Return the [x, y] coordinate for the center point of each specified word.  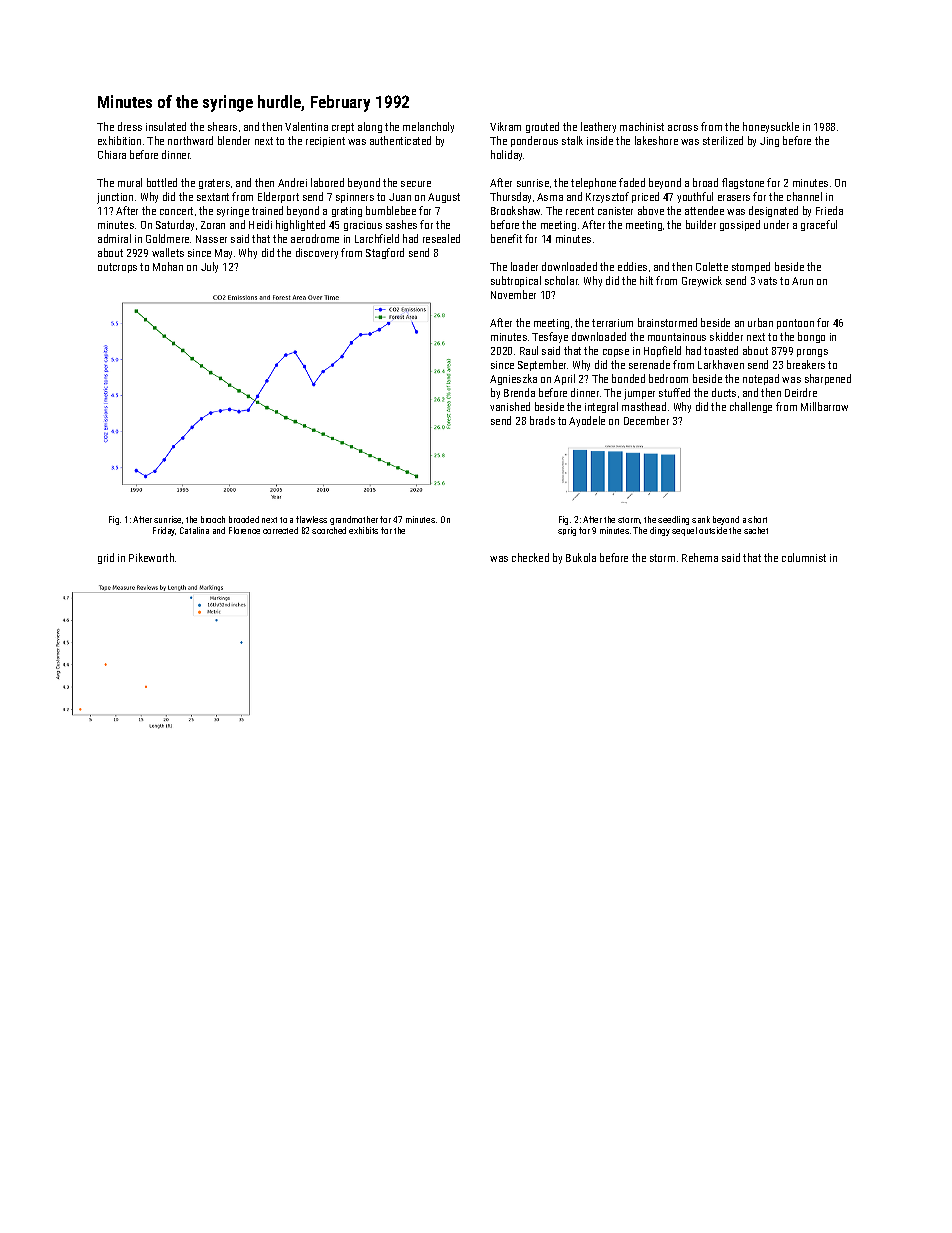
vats [767, 281]
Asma [550, 197]
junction [115, 198]
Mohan [168, 266]
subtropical [516, 281]
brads [542, 420]
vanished [510, 406]
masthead [644, 406]
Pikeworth [151, 557]
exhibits [363, 530]
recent [580, 211]
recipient [325, 142]
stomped [751, 267]
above [651, 210]
